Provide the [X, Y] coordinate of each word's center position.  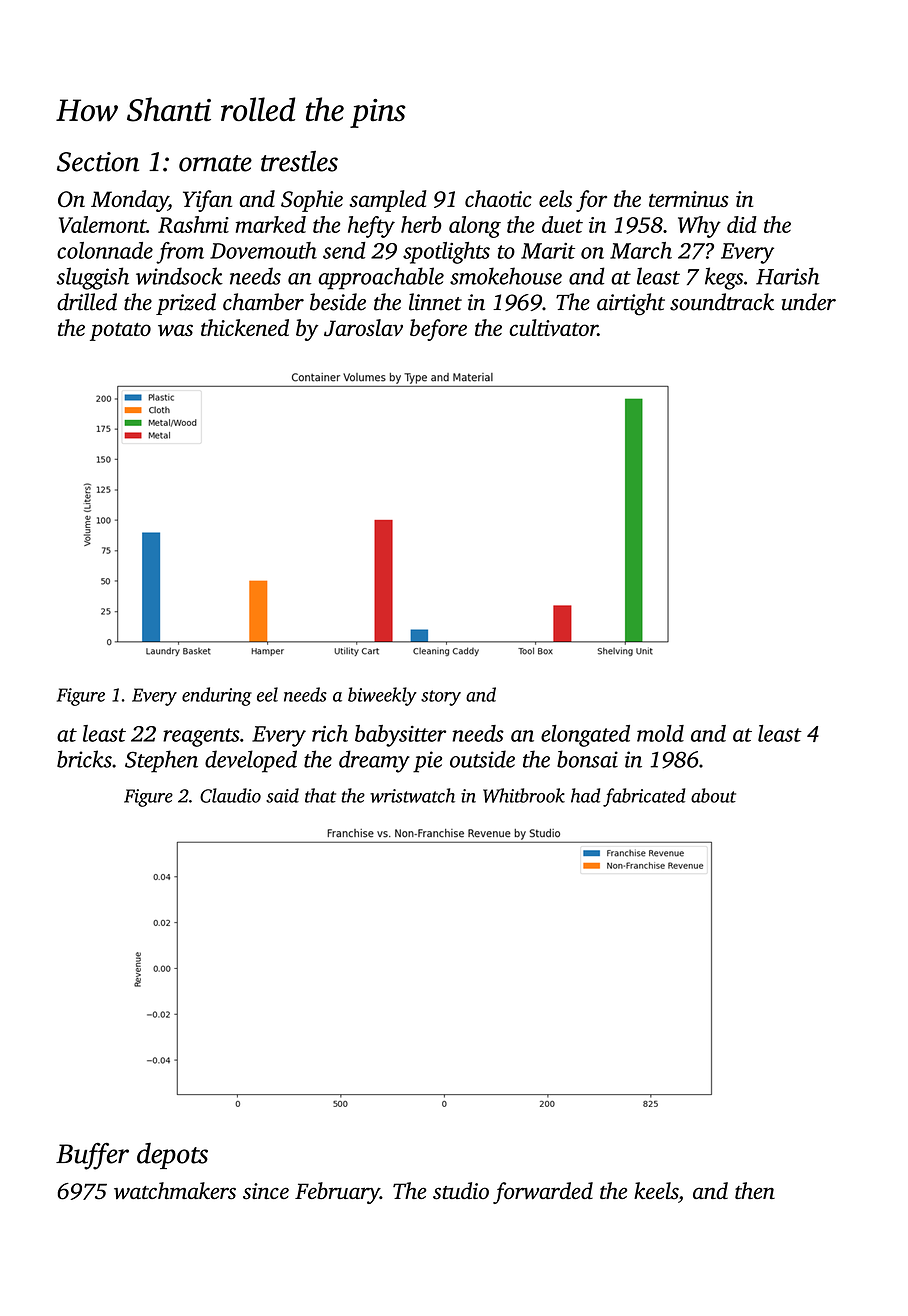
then [755, 1190]
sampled [387, 201]
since [266, 1191]
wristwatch [412, 795]
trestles [299, 161]
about [713, 795]
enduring [217, 696]
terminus [689, 199]
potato [120, 331]
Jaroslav [363, 328]
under [809, 302]
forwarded [543, 1193]
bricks [84, 759]
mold [660, 733]
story [441, 698]
